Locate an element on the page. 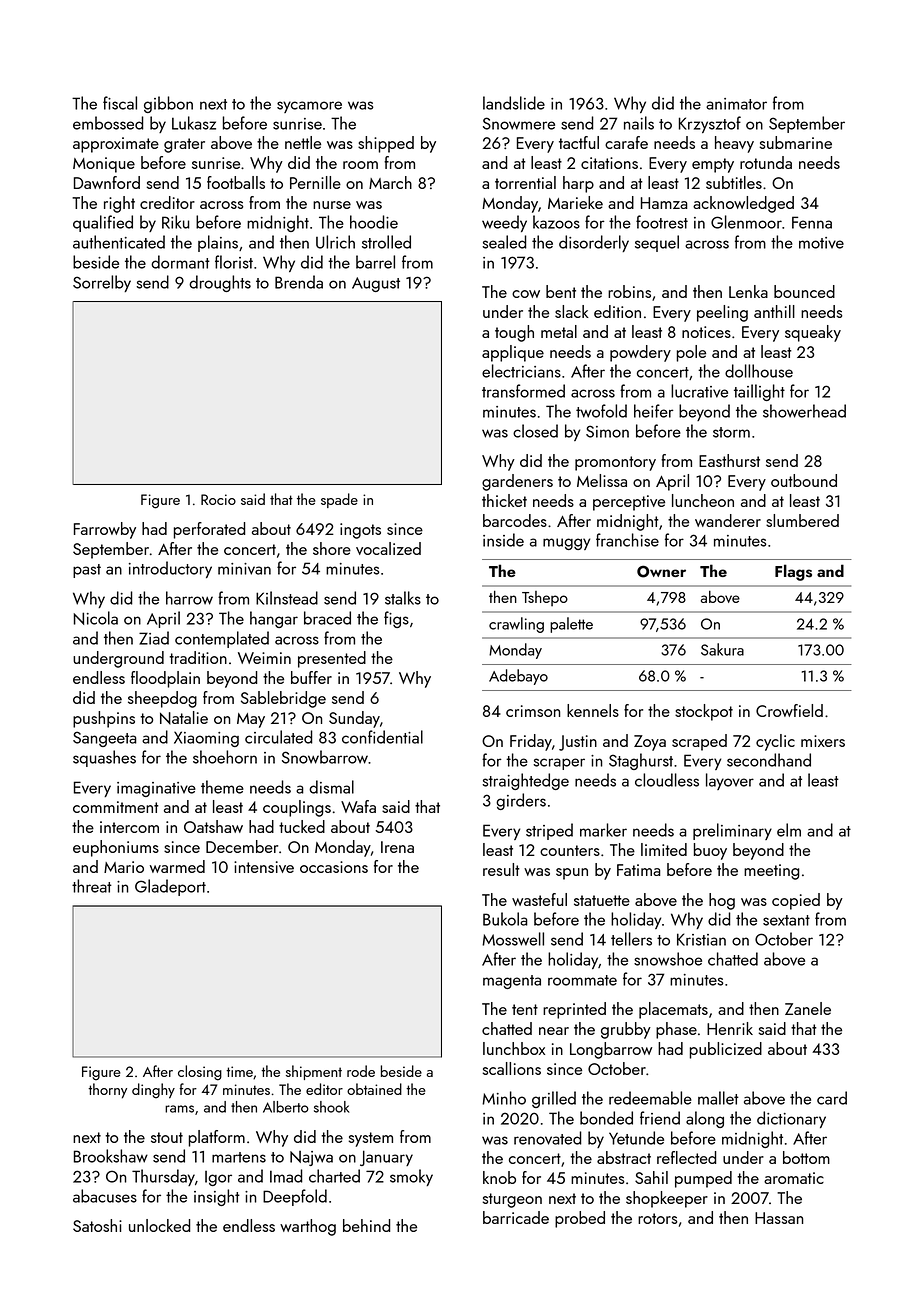 This document has height=1308, width=924. qualified is located at coordinates (103, 223).
